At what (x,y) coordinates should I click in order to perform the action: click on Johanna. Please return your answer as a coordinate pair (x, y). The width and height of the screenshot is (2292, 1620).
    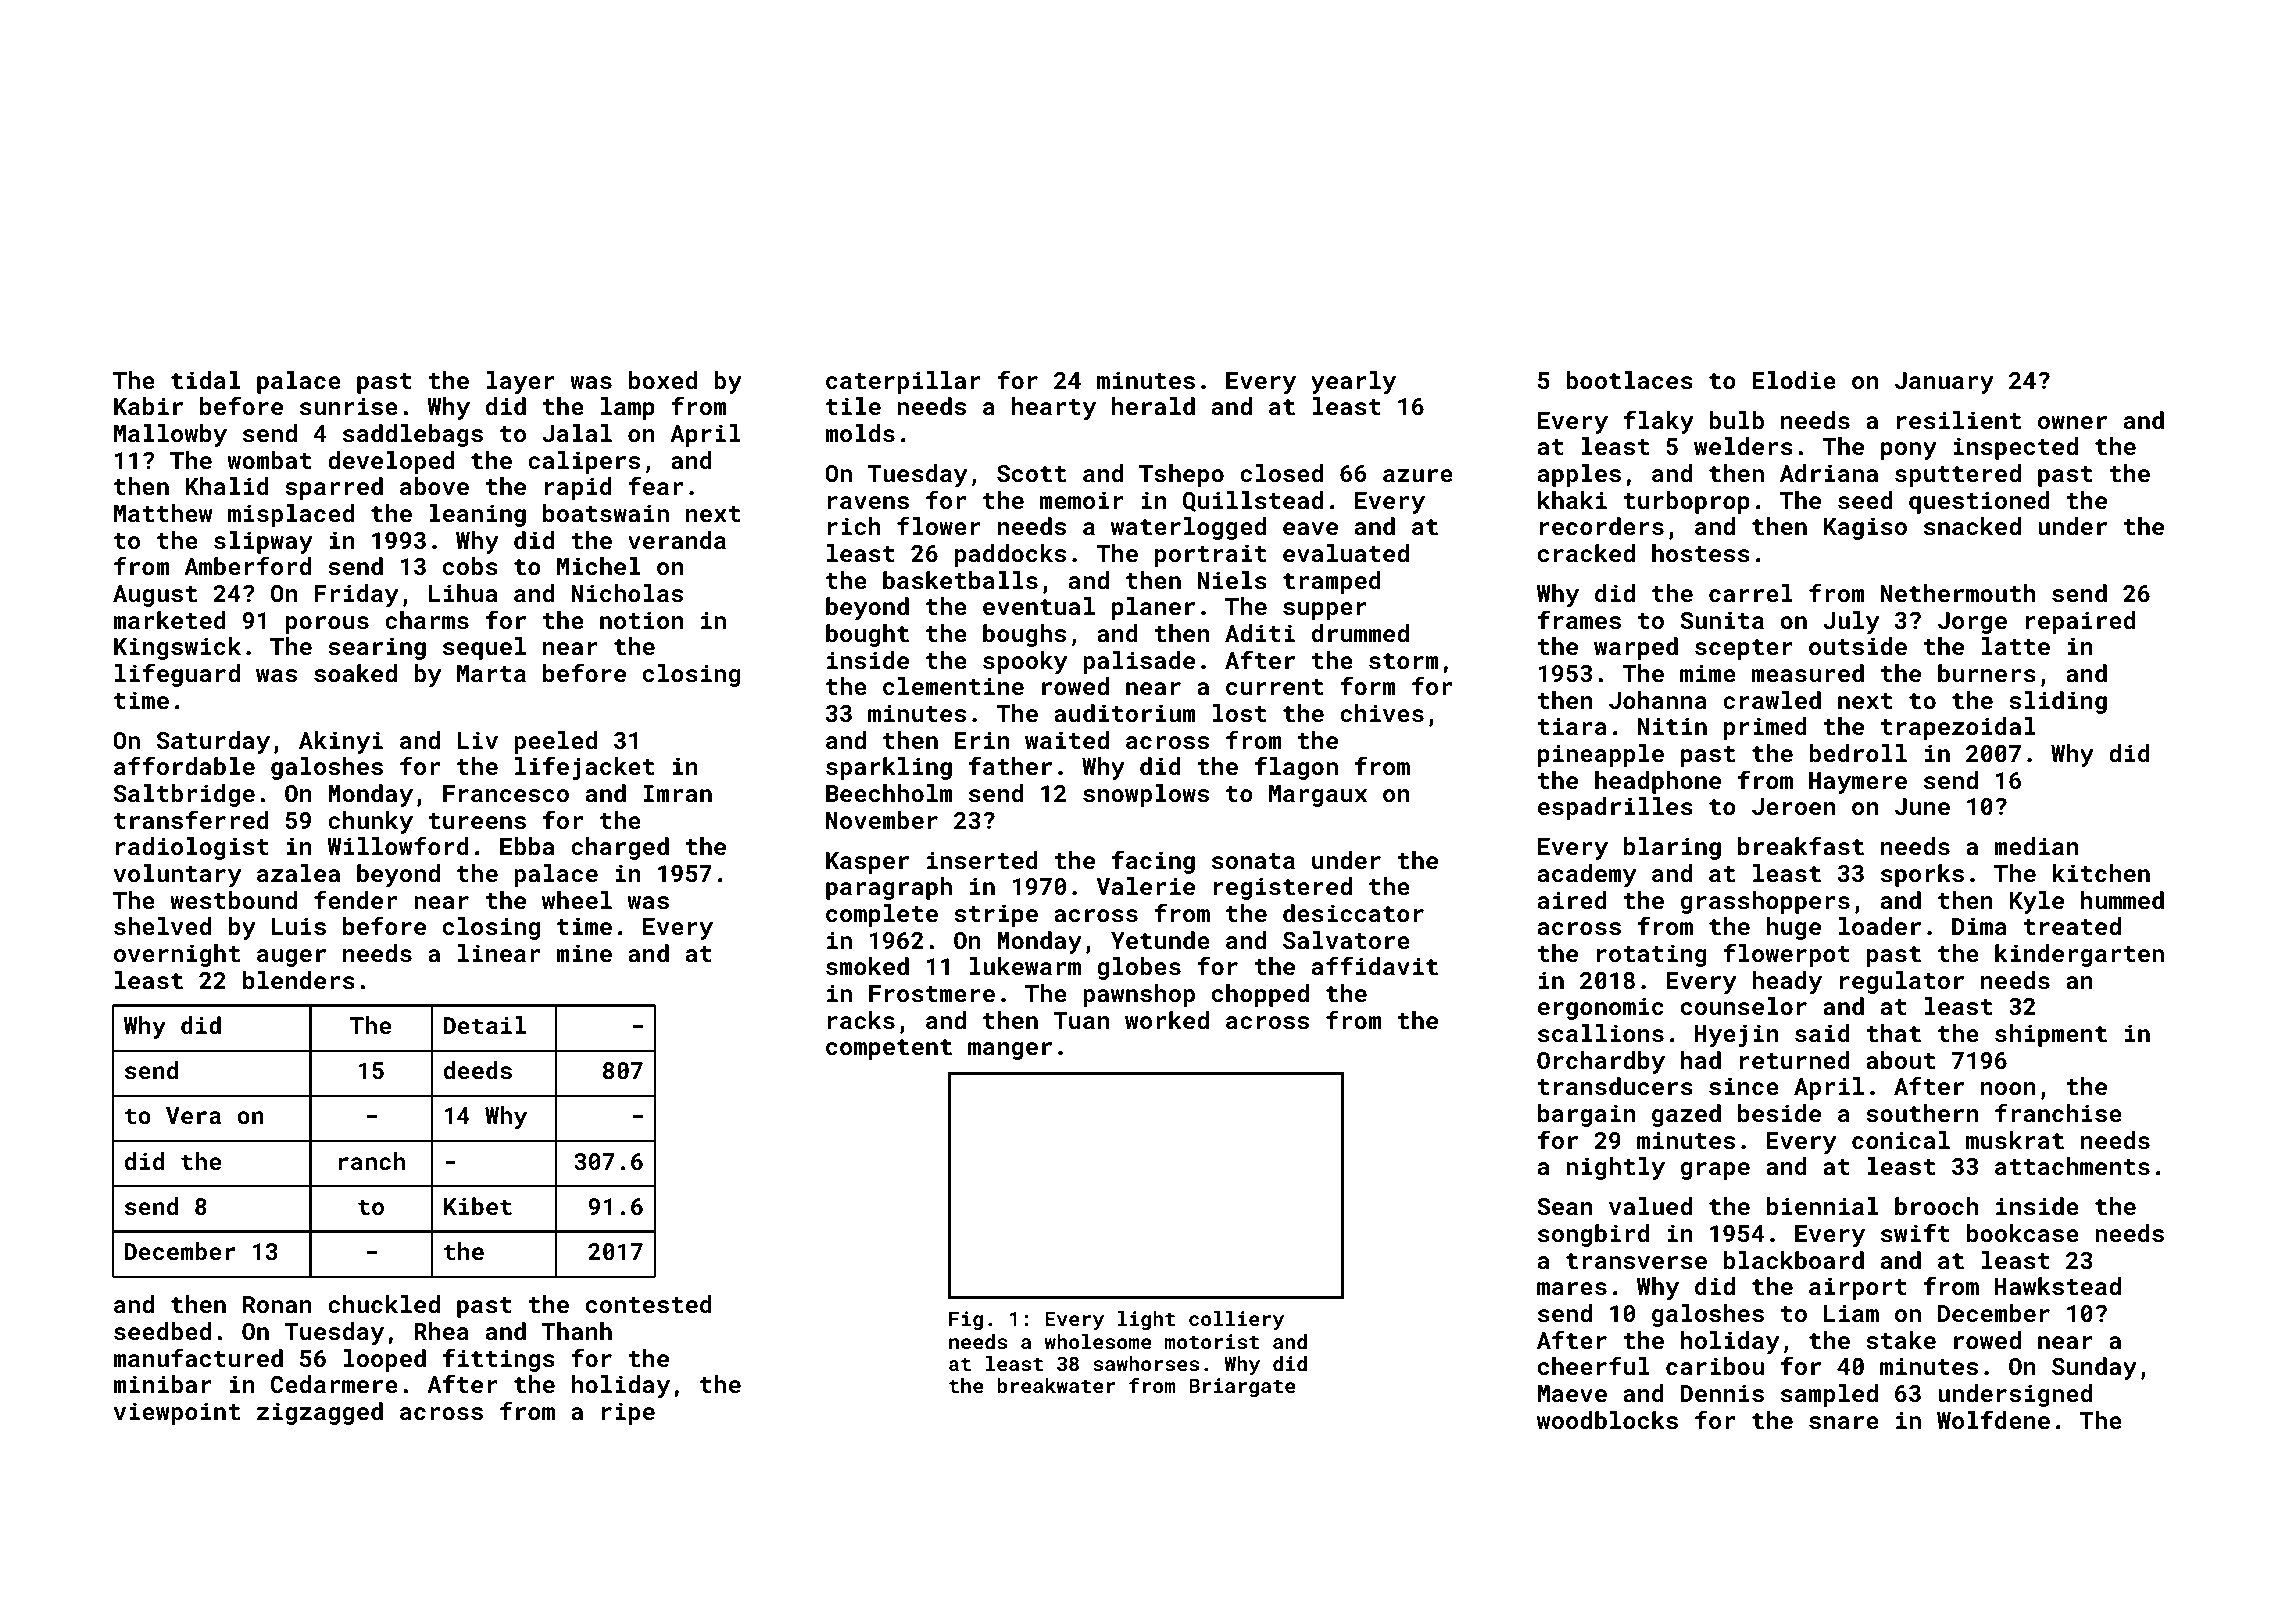
    Looking at the image, I should click on (1658, 700).
